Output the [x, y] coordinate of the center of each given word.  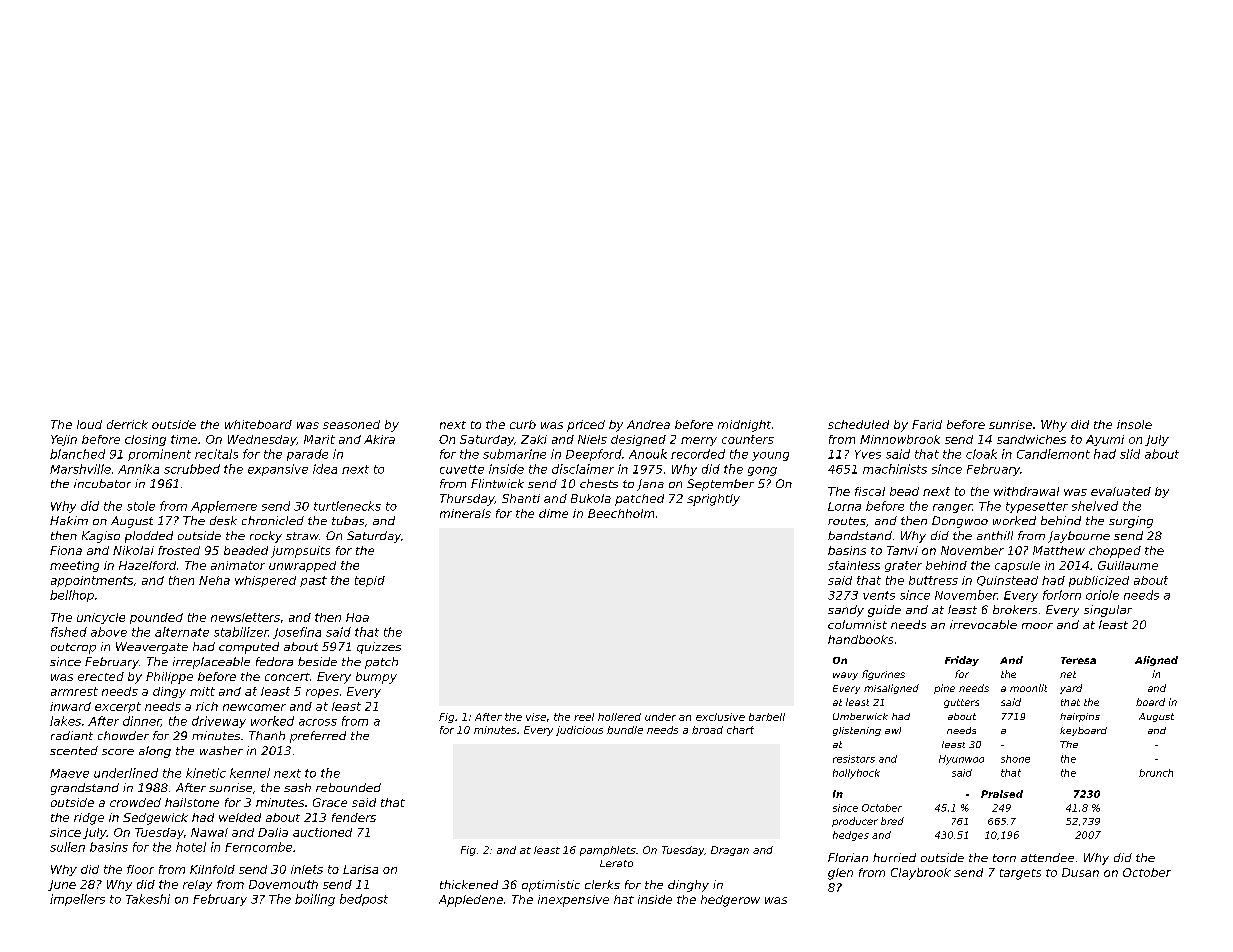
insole [1134, 424]
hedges [851, 836]
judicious [579, 731]
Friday [962, 661]
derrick [127, 424]
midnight [744, 426]
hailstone [192, 802]
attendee [1047, 857]
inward [70, 706]
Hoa [357, 617]
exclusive [720, 717]
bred [892, 821]
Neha [214, 580]
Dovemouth [283, 884]
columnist [857, 624]
